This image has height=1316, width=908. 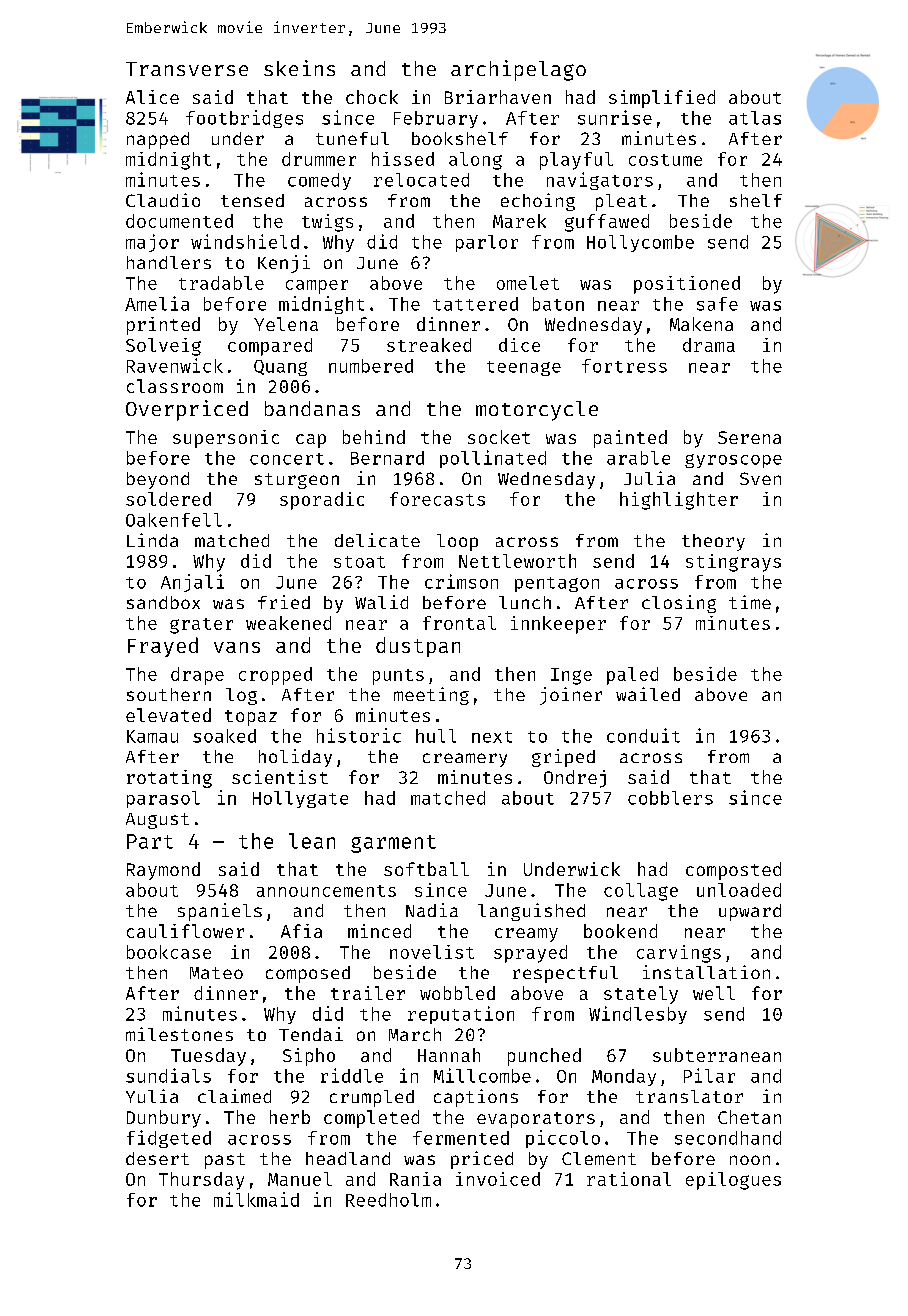 What do you see at coordinates (487, 243) in the image?
I see `parlor` at bounding box center [487, 243].
